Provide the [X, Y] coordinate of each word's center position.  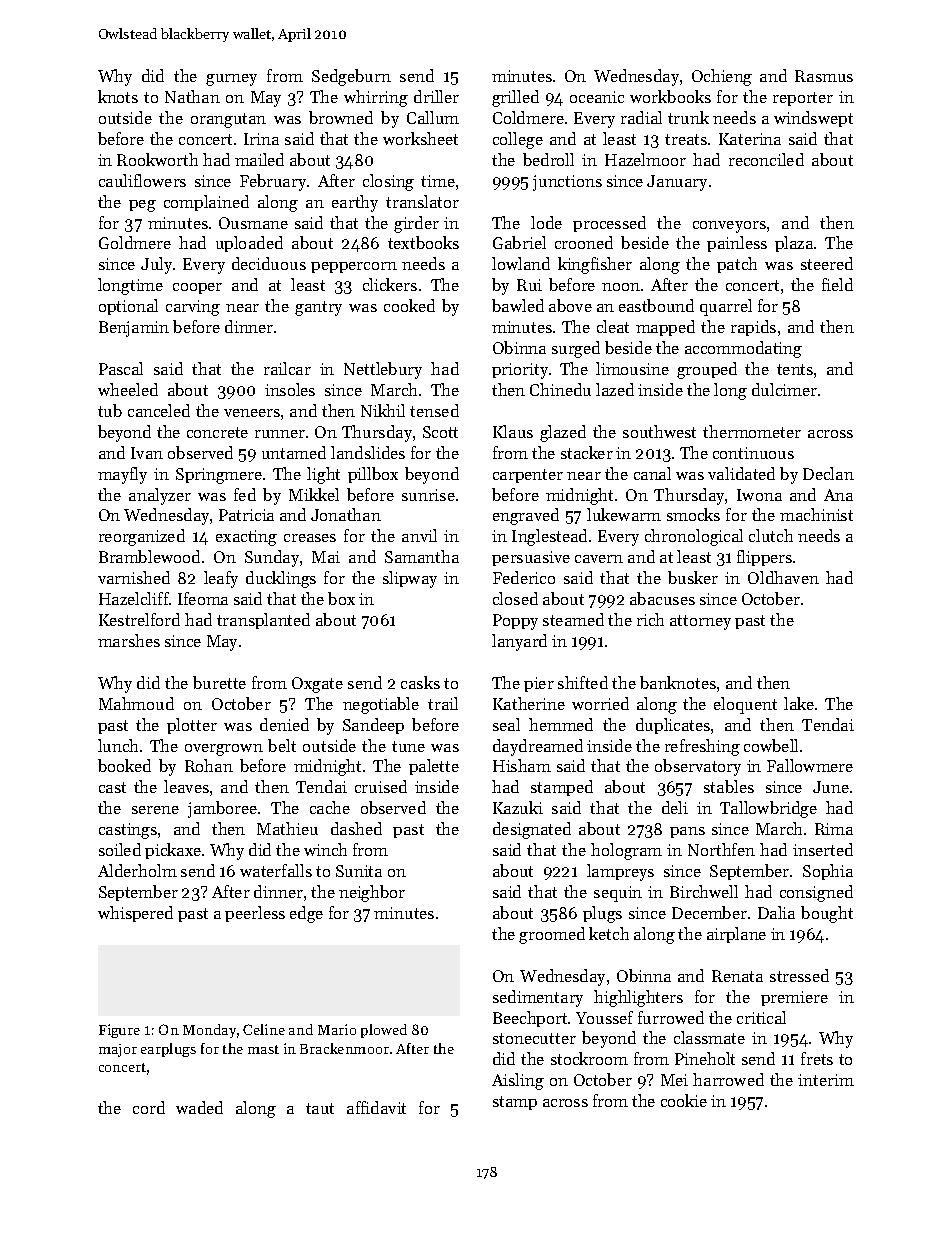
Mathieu [287, 828]
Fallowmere [810, 765]
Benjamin [134, 329]
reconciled [766, 159]
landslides [368, 452]
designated [532, 830]
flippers [764, 558]
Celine [264, 1029]
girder [416, 224]
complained [206, 203]
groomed [552, 935]
